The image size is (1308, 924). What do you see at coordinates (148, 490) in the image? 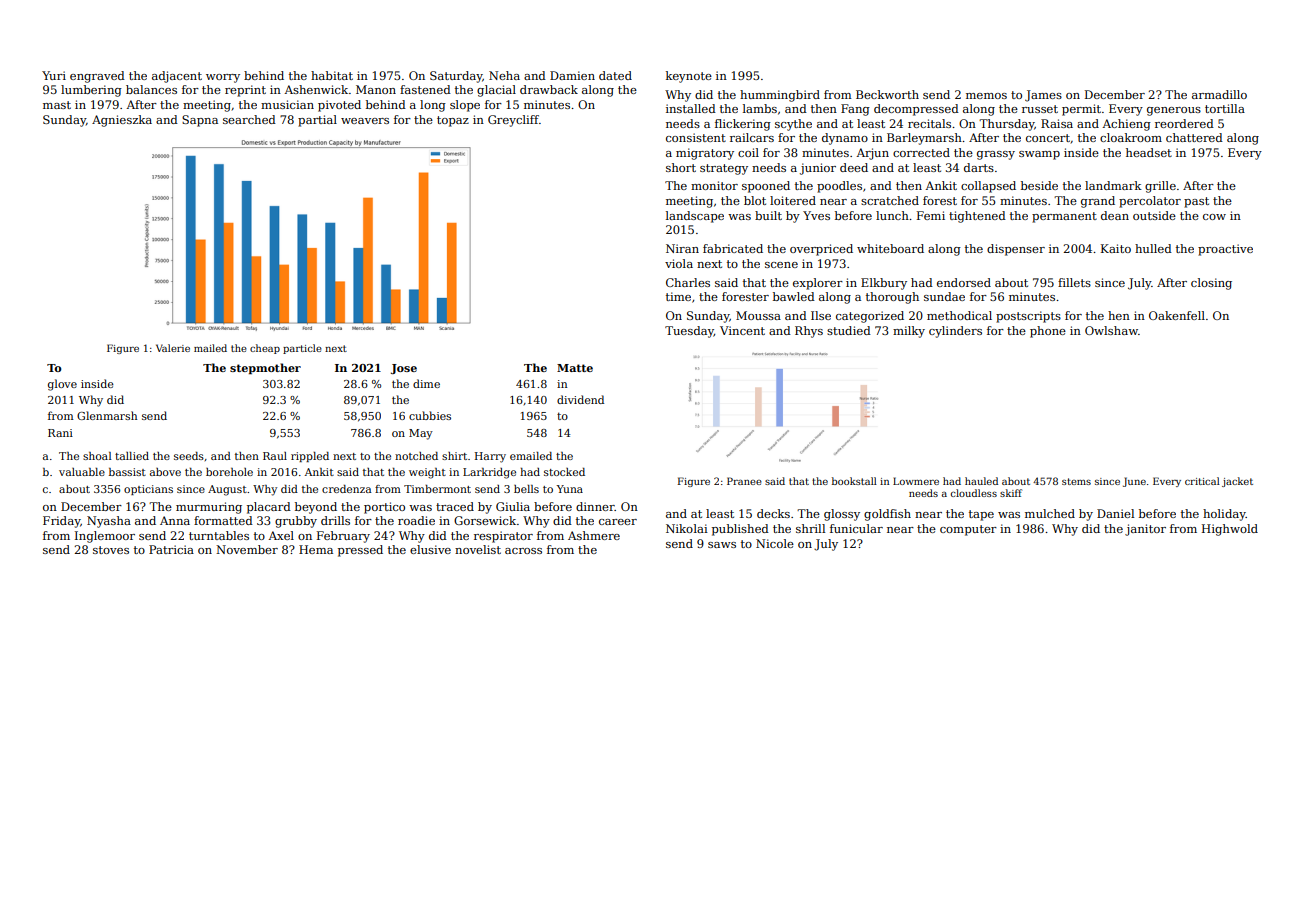
I see `opticians` at bounding box center [148, 490].
